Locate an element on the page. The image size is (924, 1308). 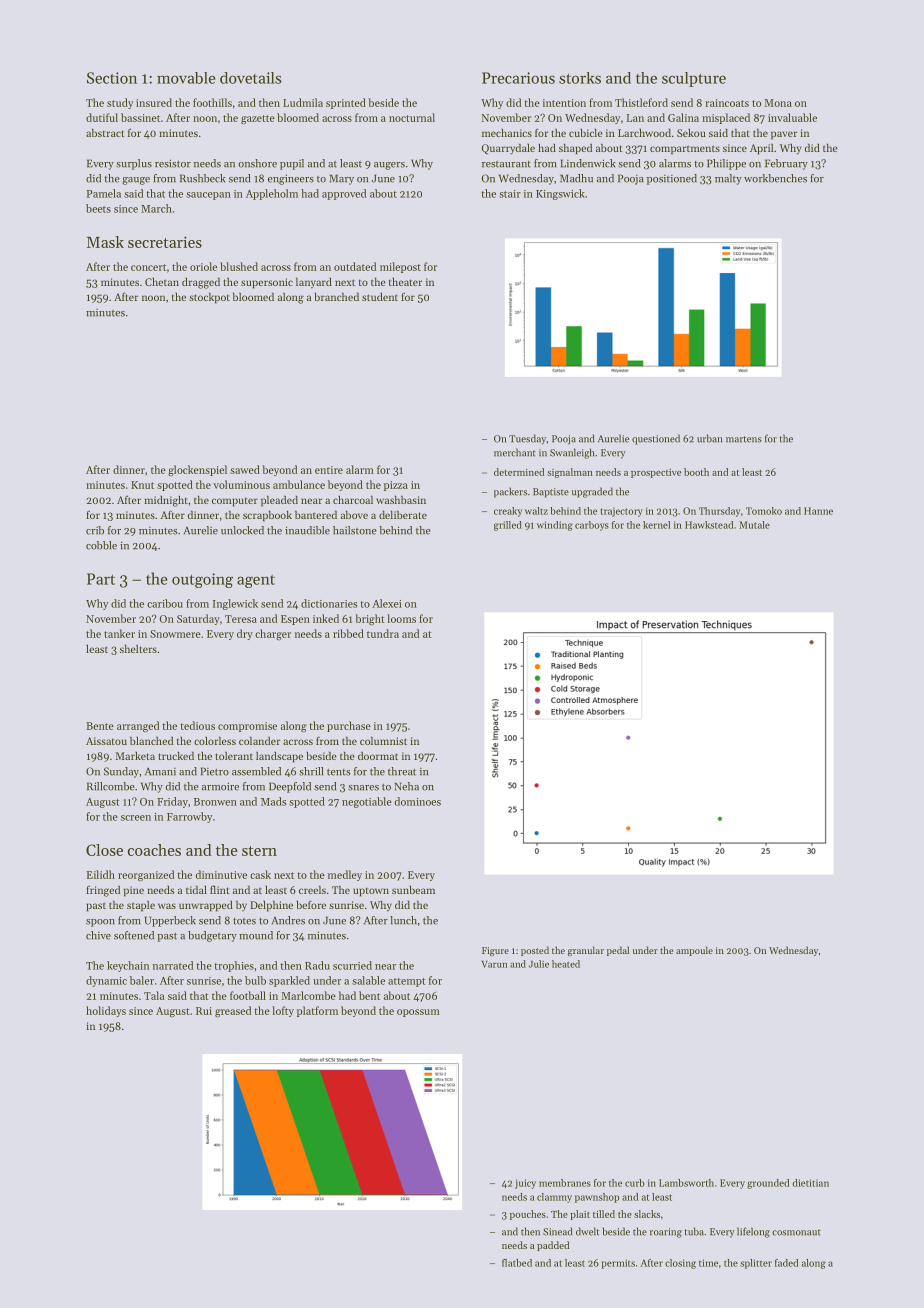
dwelt is located at coordinates (587, 1231).
